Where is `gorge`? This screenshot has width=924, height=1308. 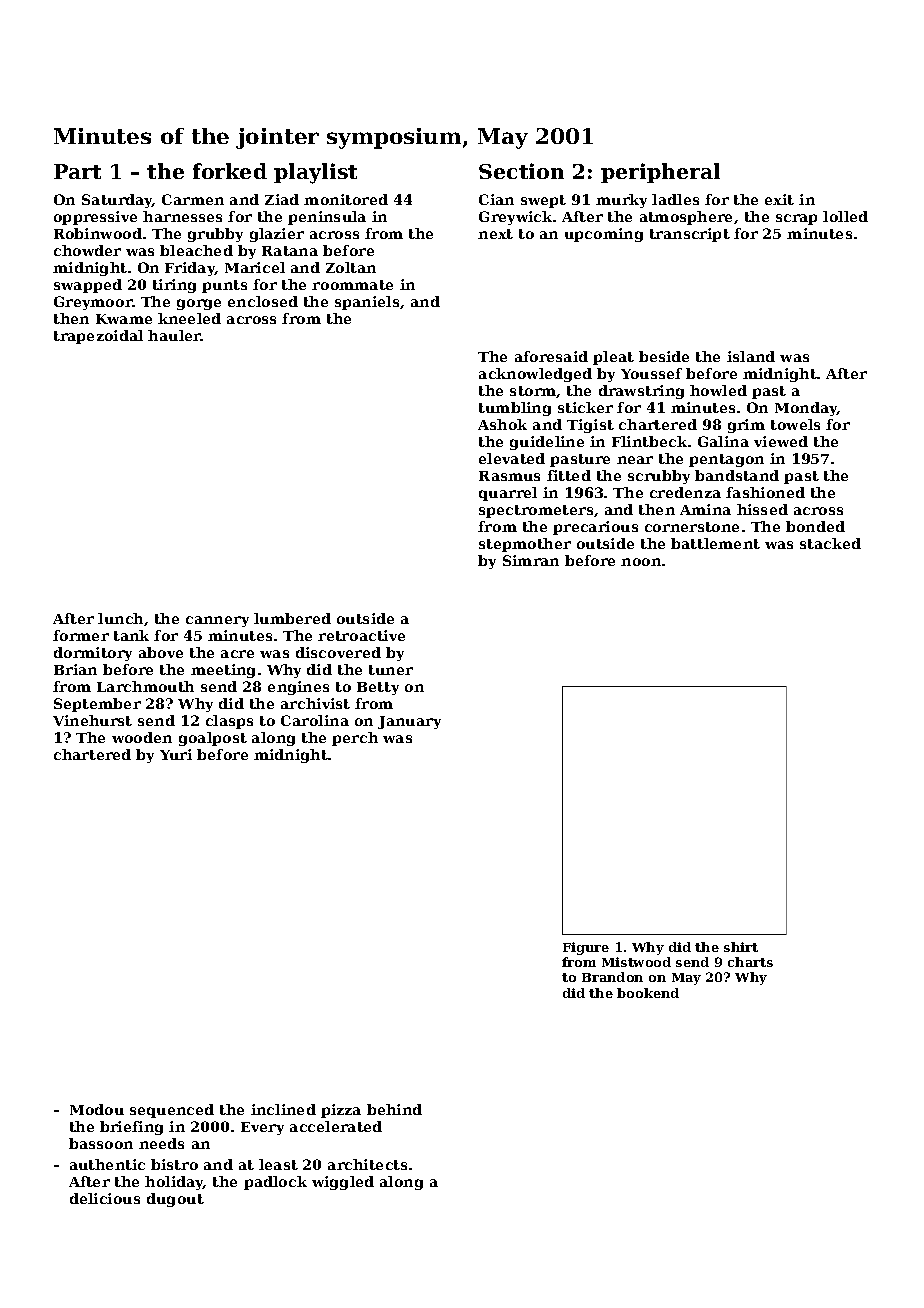 gorge is located at coordinates (199, 304).
